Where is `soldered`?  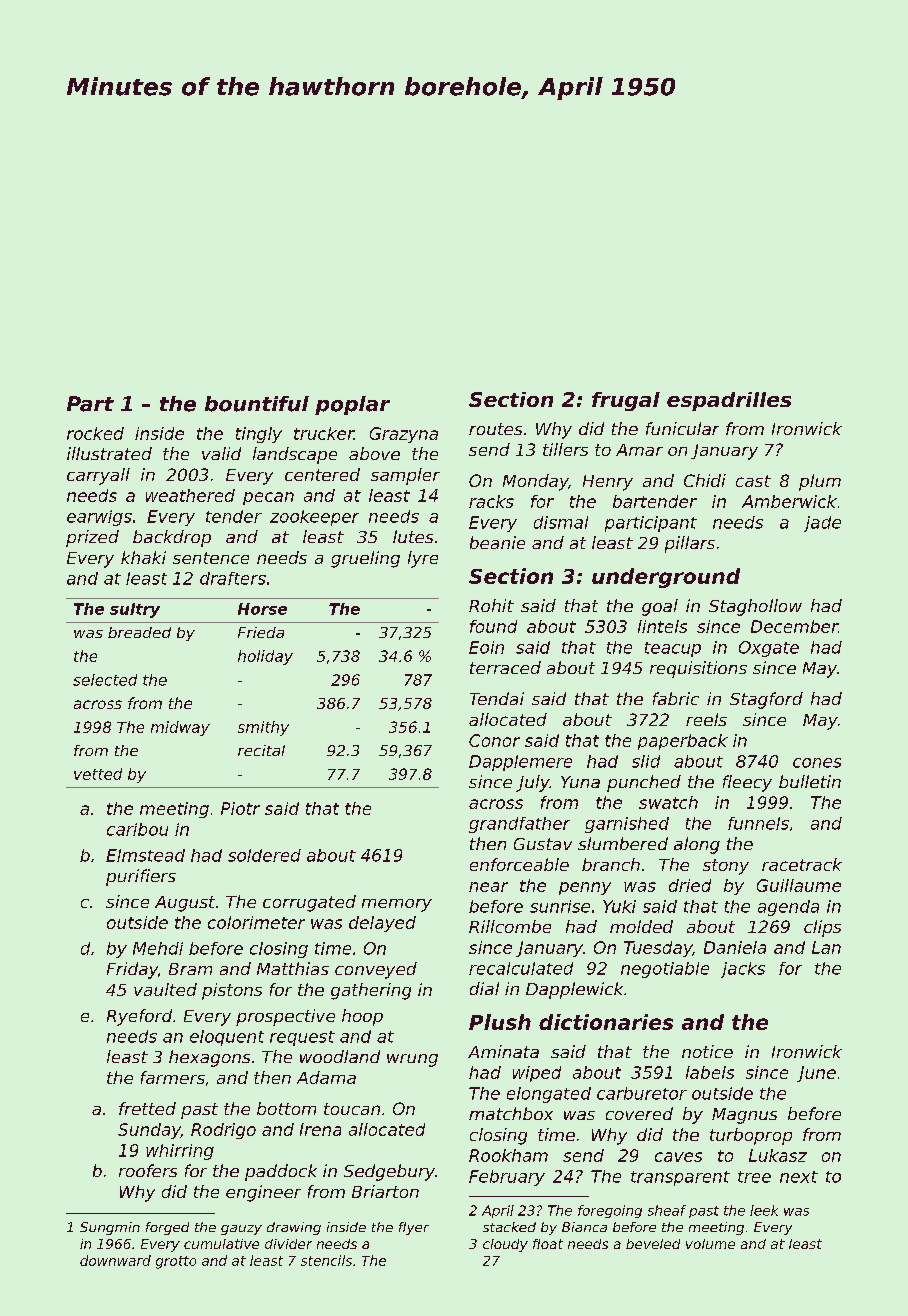
soldered is located at coordinates (264, 855).
